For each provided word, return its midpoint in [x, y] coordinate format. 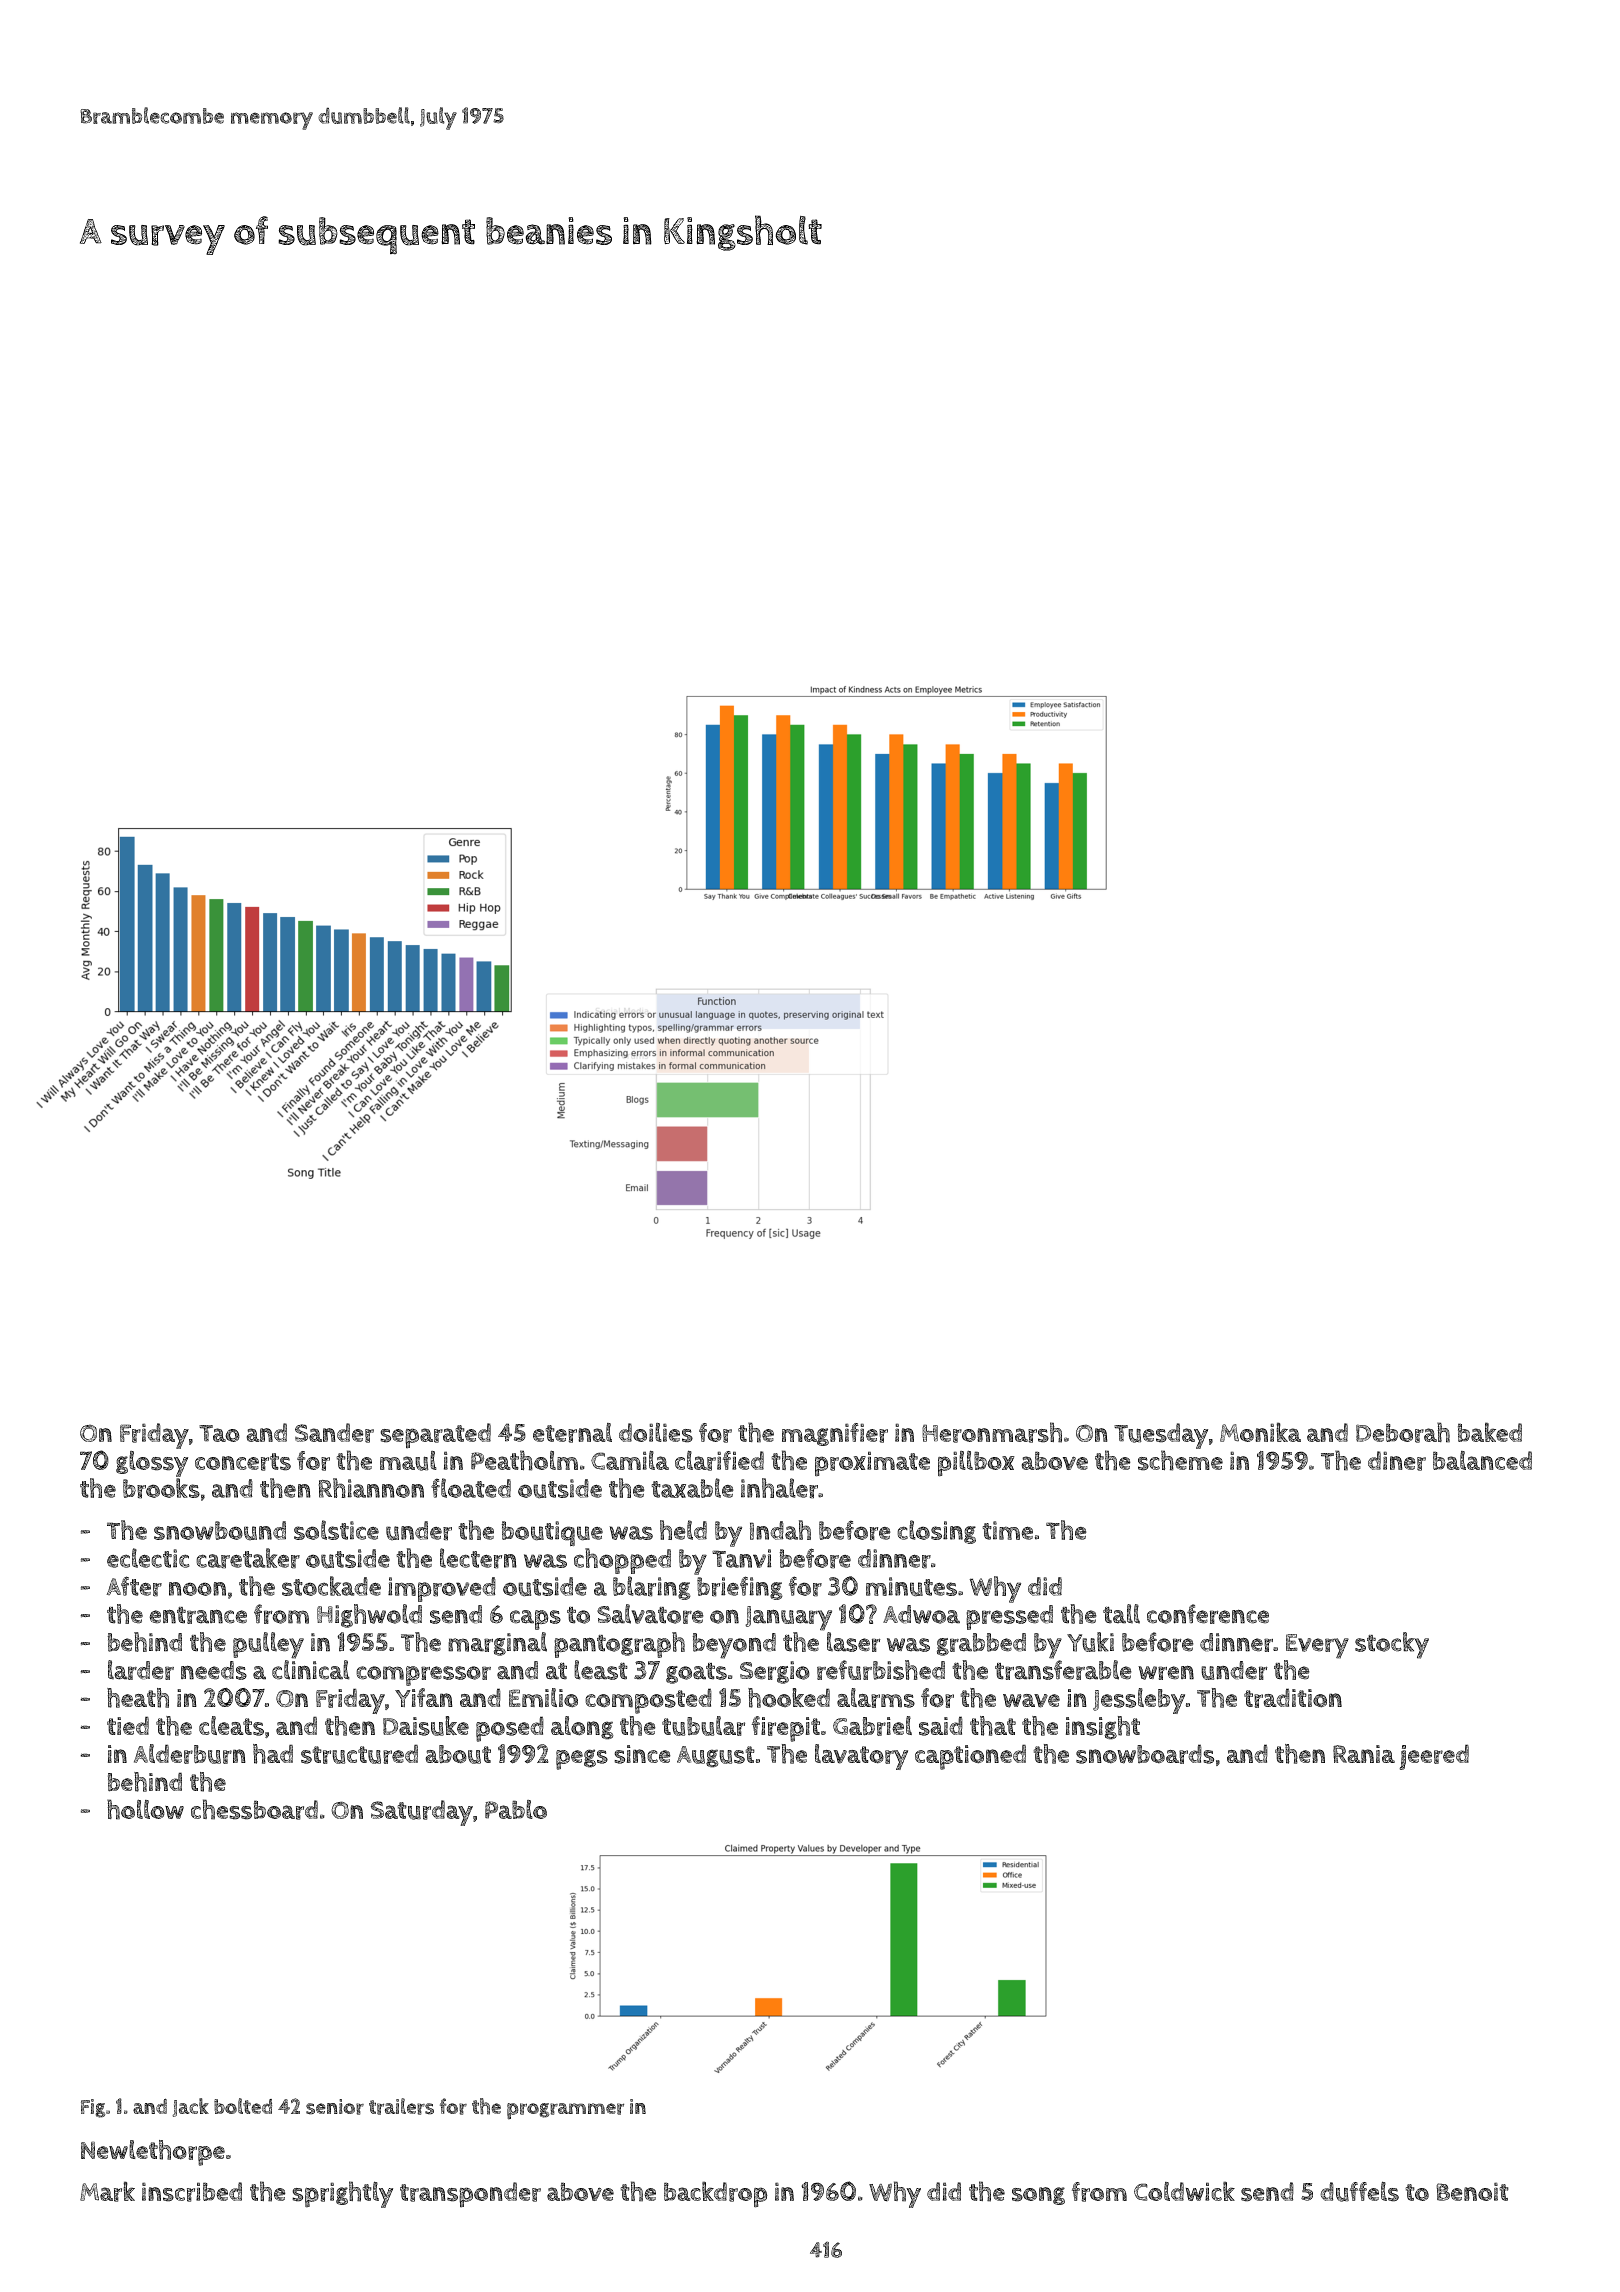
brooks [161, 1488]
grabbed [981, 1644]
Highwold [369, 1616]
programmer [565, 2111]
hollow [145, 1809]
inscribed [192, 2192]
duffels [1359, 2191]
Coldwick [1184, 2191]
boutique [552, 1533]
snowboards [1145, 1754]
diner [1397, 1461]
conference [1208, 1614]
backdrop [716, 2194]
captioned [970, 1757]
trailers [401, 2106]
